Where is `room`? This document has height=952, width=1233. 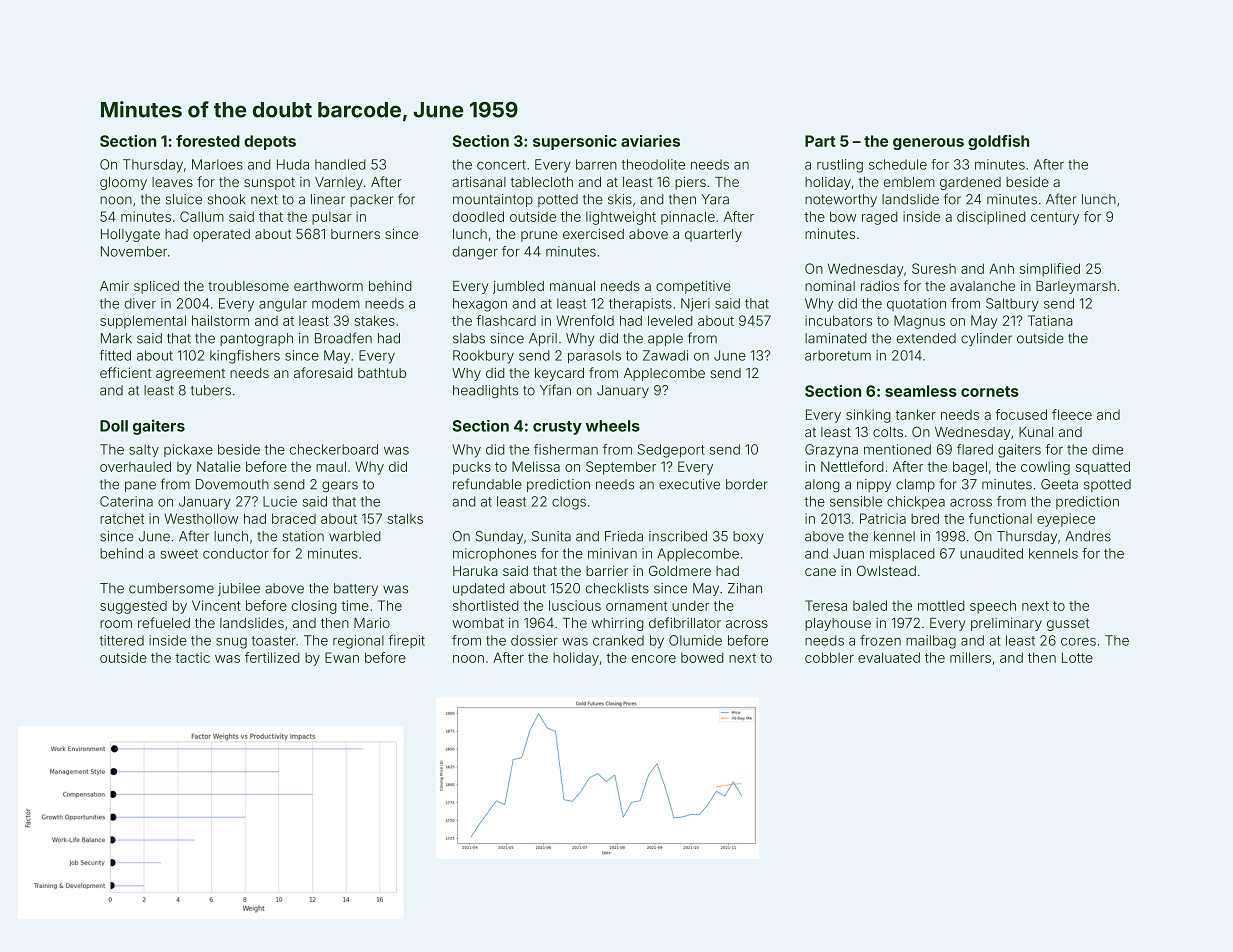
room is located at coordinates (116, 624).
